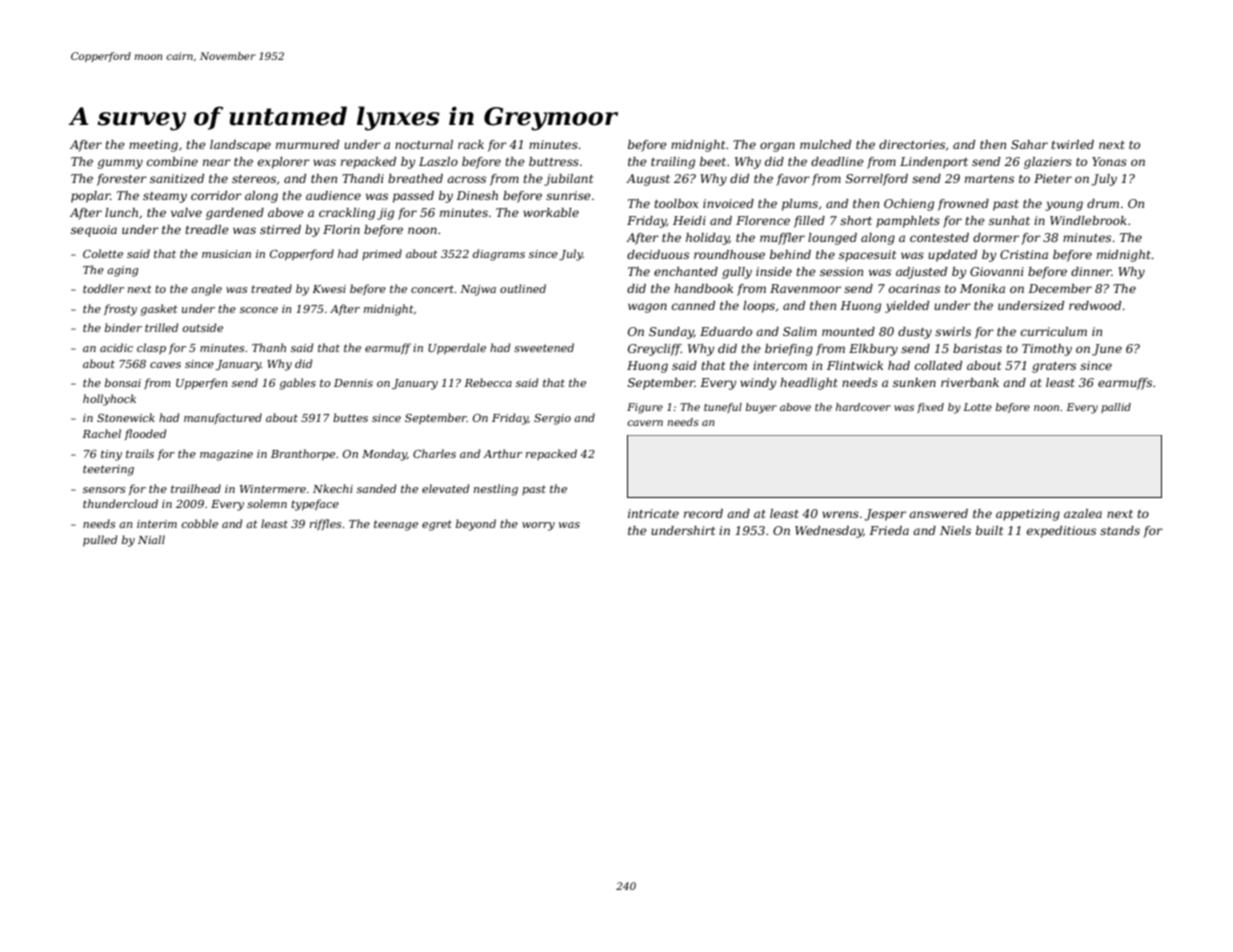 Image resolution: width=1233 pixels, height=952 pixels. Describe the element at coordinates (1103, 203) in the screenshot. I see `drum` at that location.
